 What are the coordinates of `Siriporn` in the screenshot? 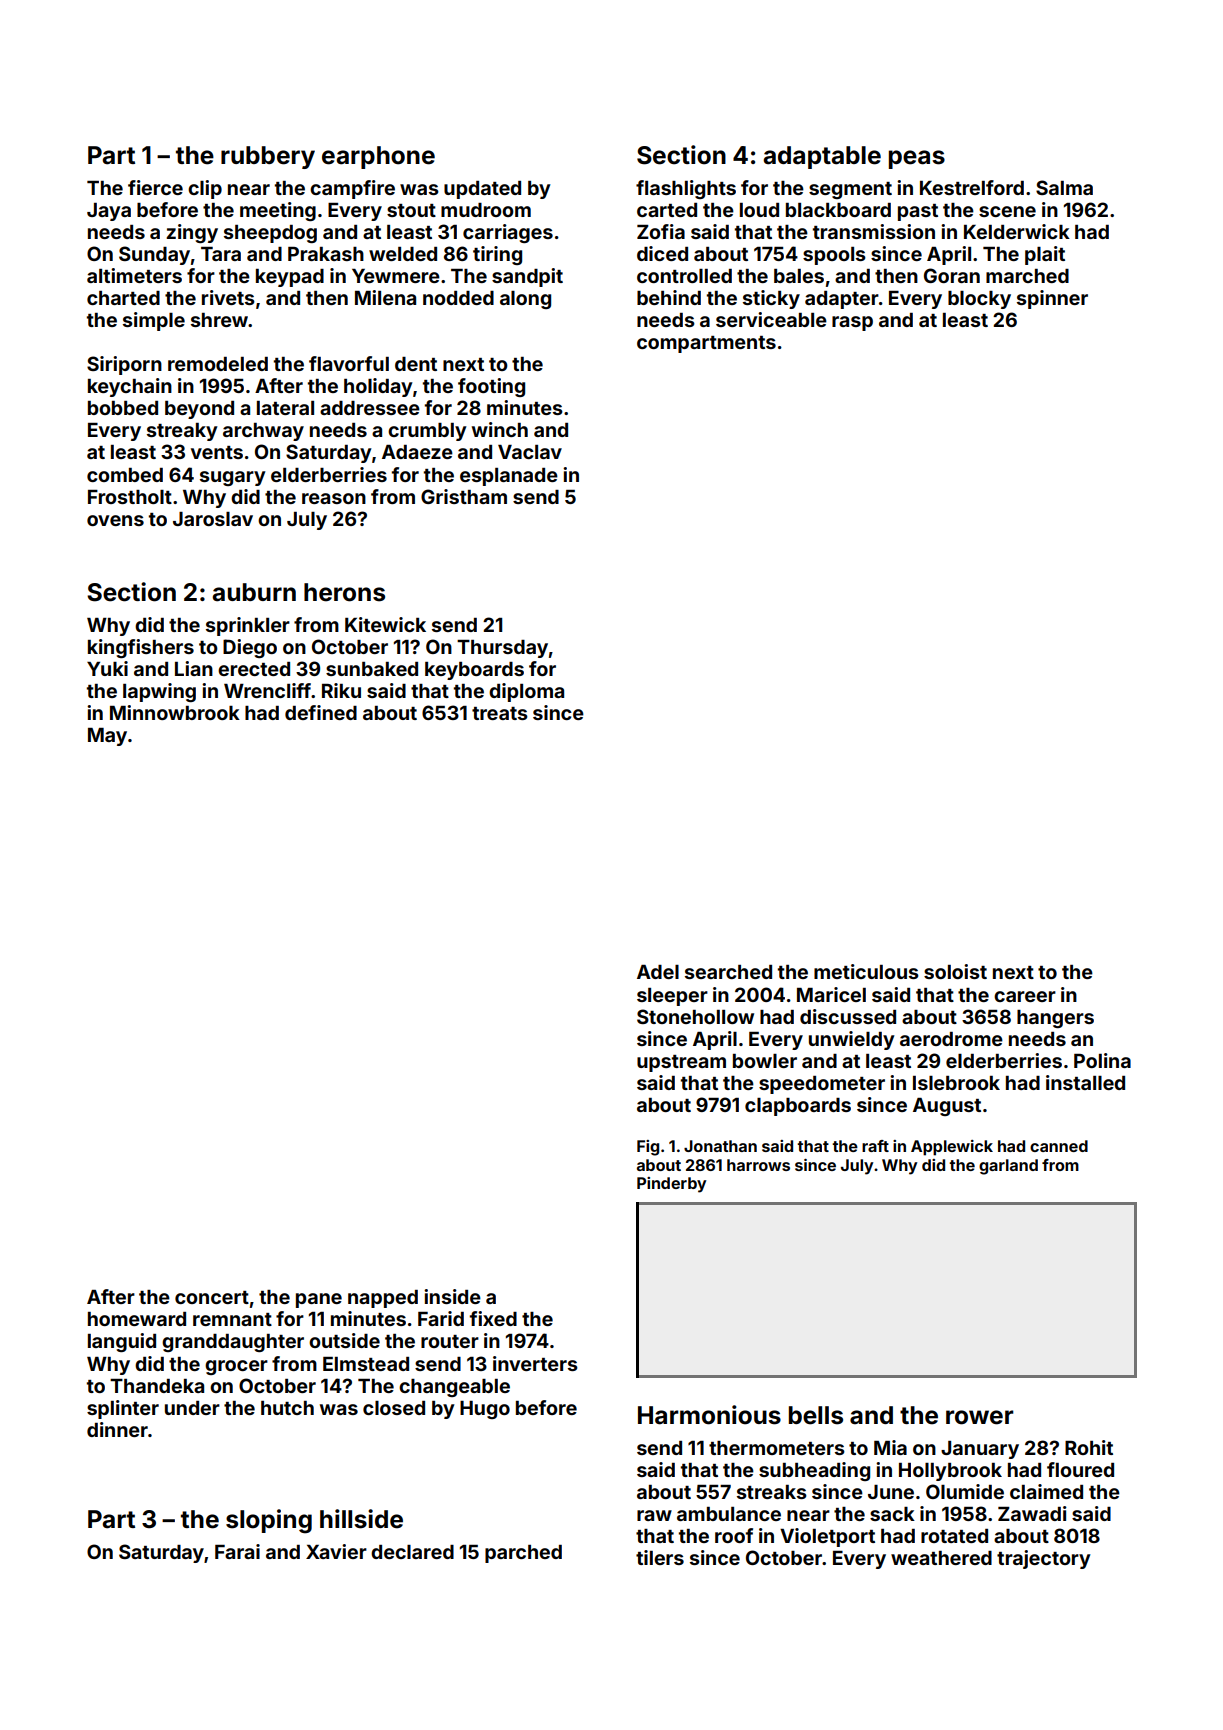 It's located at (124, 365).
